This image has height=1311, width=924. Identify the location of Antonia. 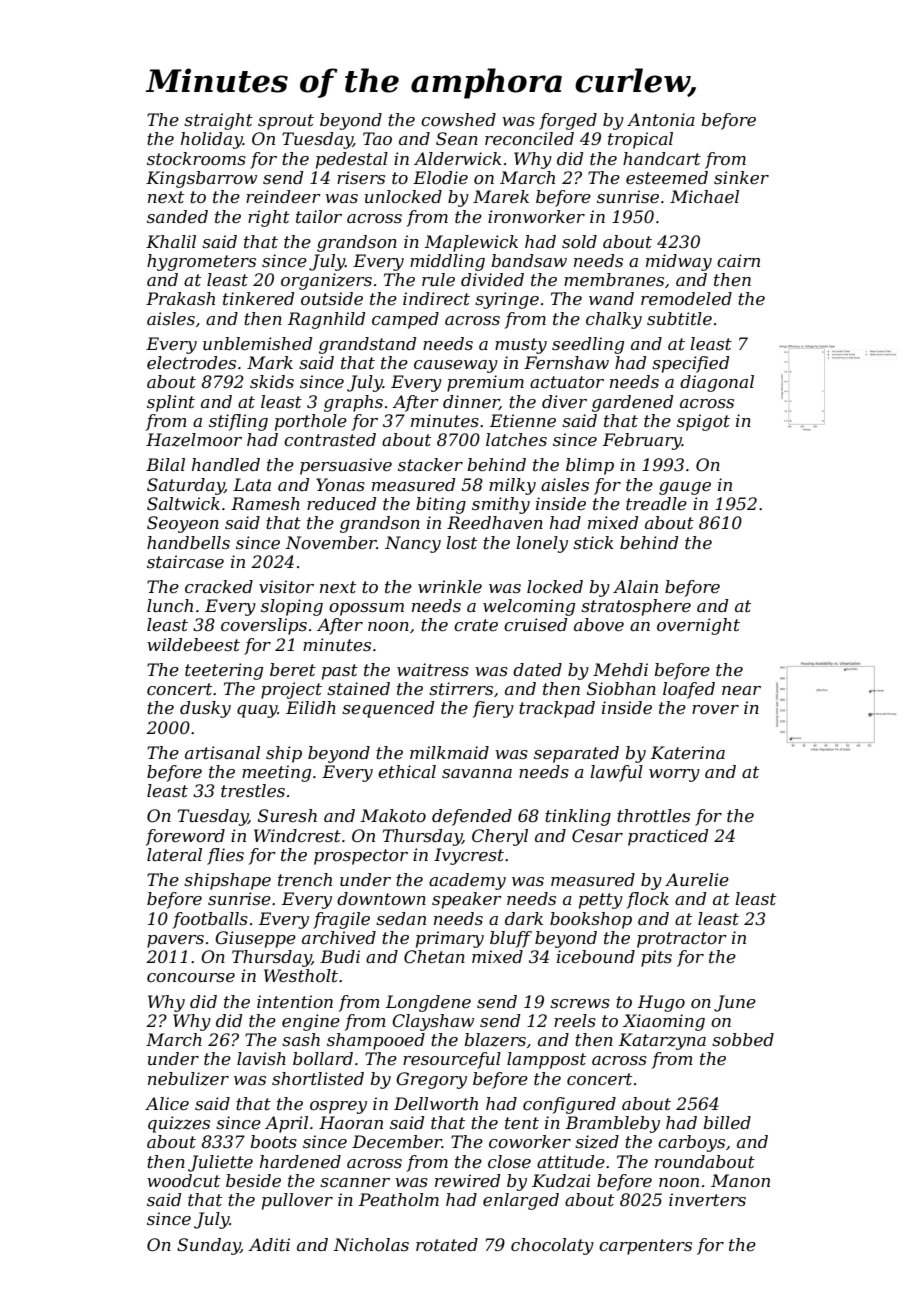
(661, 119).
